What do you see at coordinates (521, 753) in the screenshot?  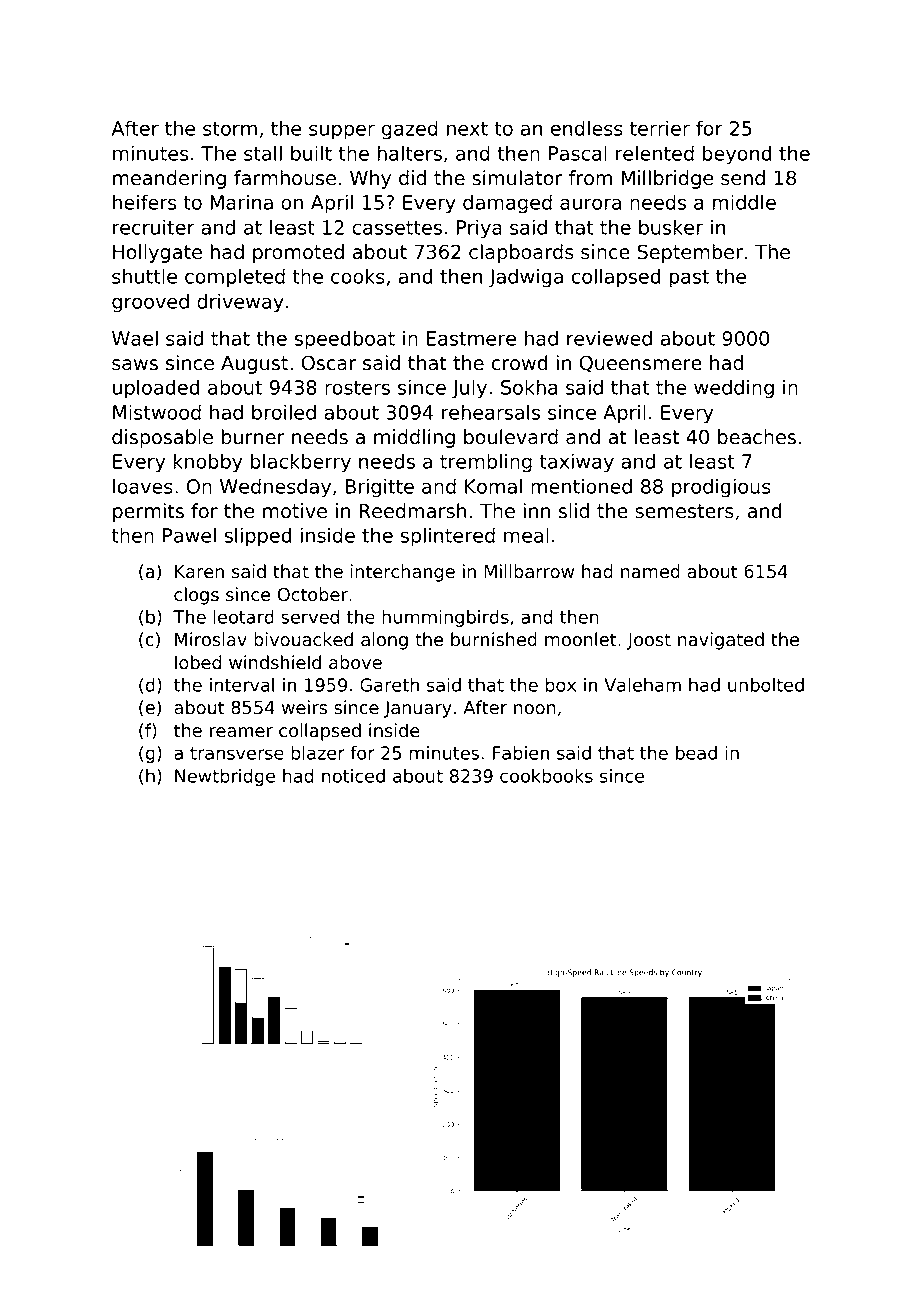 I see `Fabien` at bounding box center [521, 753].
